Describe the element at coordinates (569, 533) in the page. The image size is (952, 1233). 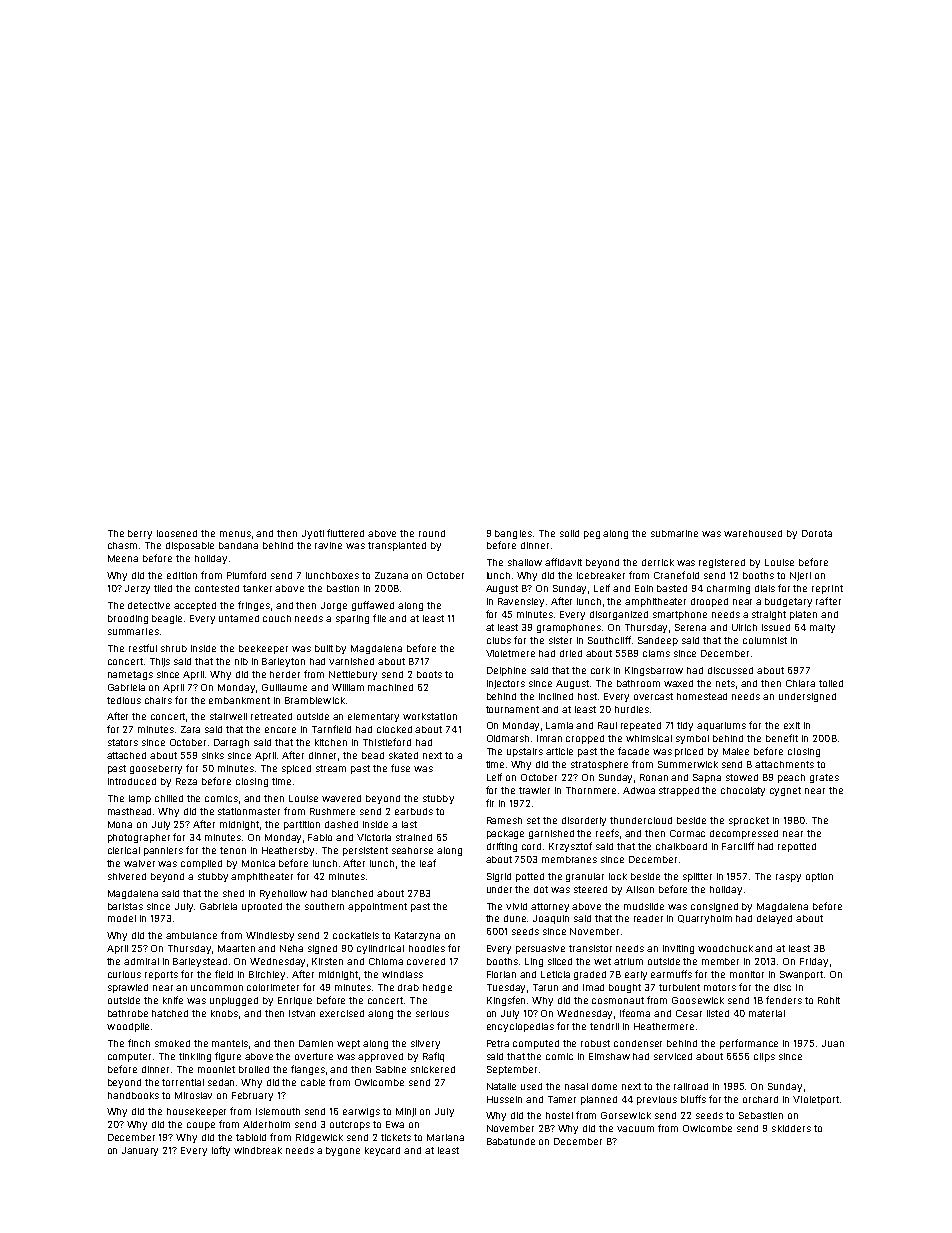
I see `solid` at that location.
